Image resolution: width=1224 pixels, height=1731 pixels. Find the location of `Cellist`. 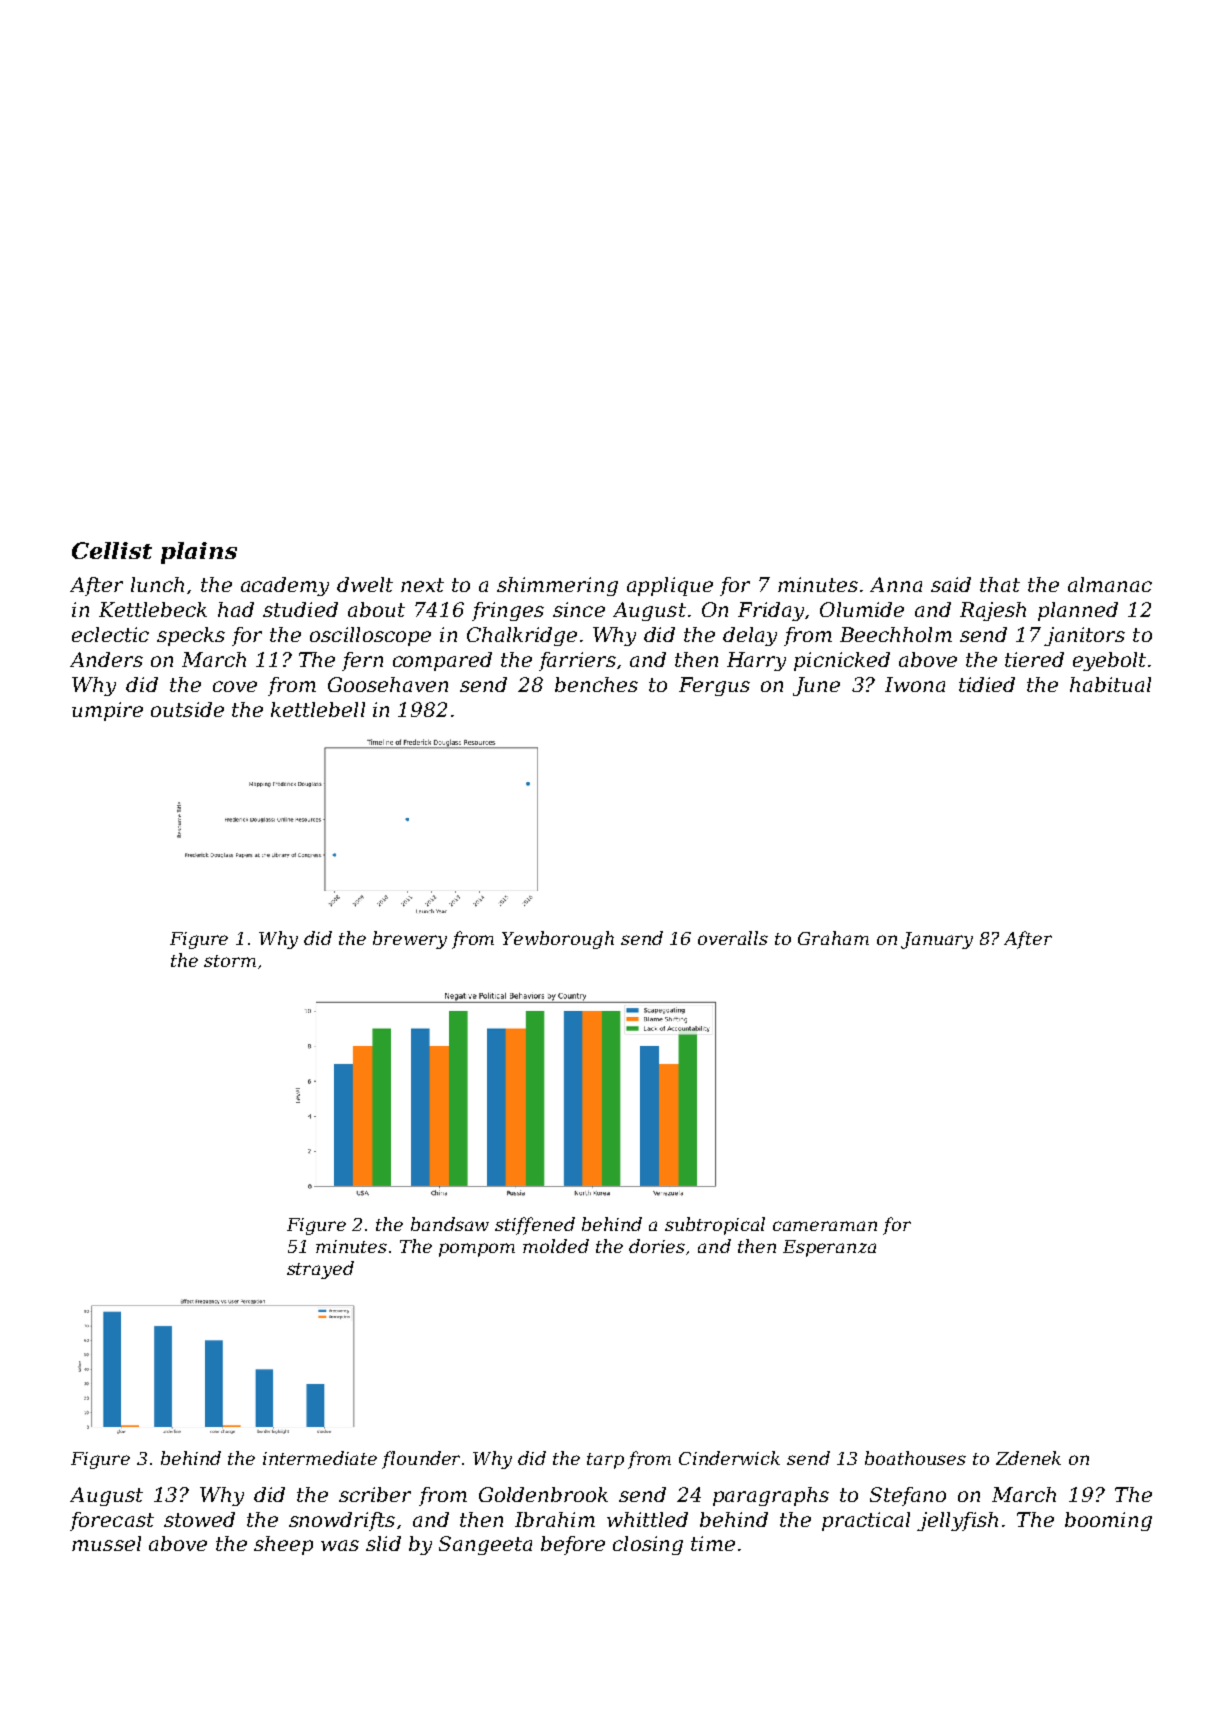

Cellist is located at coordinates (112, 550).
